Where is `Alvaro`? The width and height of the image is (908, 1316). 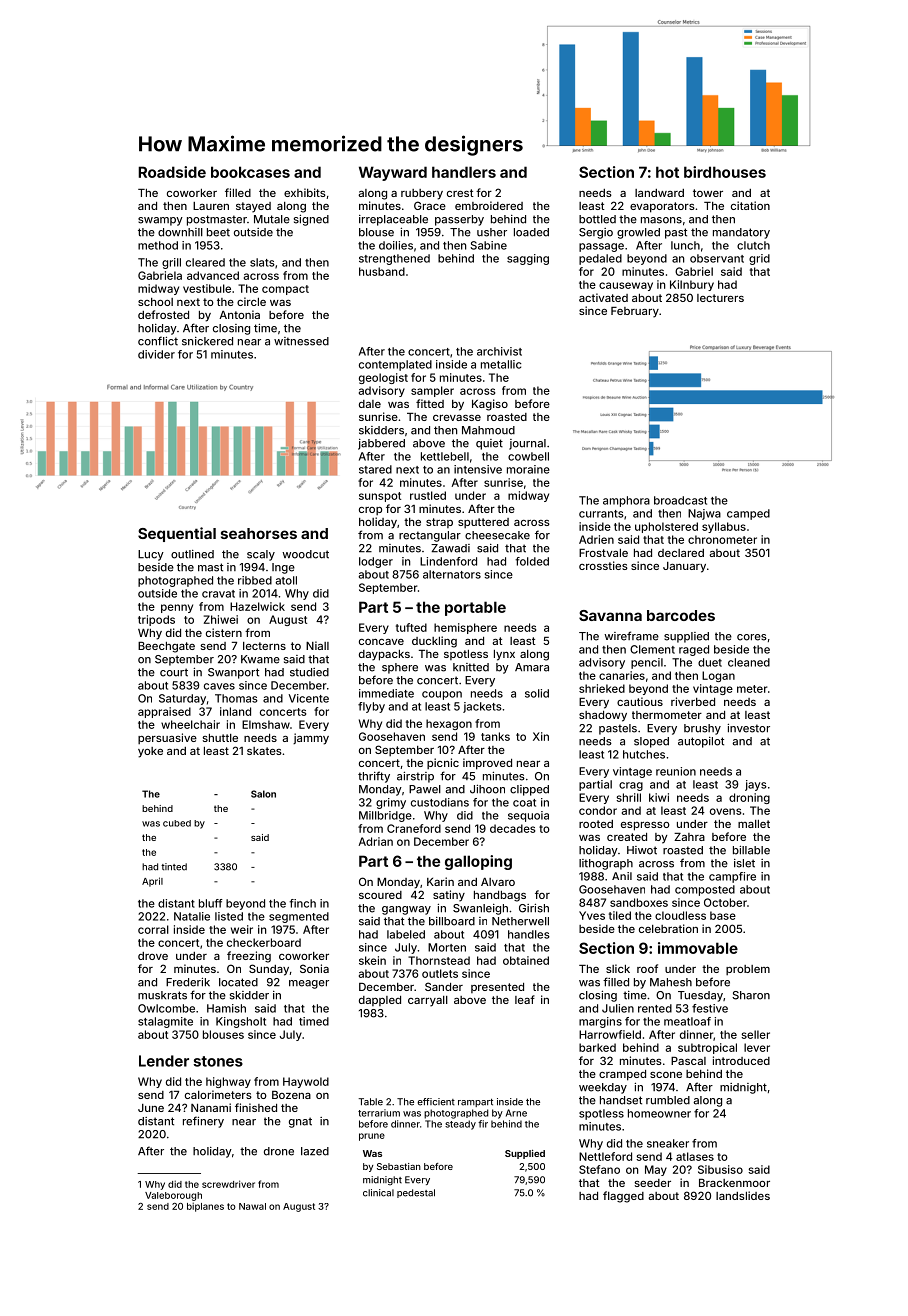 Alvaro is located at coordinates (498, 882).
